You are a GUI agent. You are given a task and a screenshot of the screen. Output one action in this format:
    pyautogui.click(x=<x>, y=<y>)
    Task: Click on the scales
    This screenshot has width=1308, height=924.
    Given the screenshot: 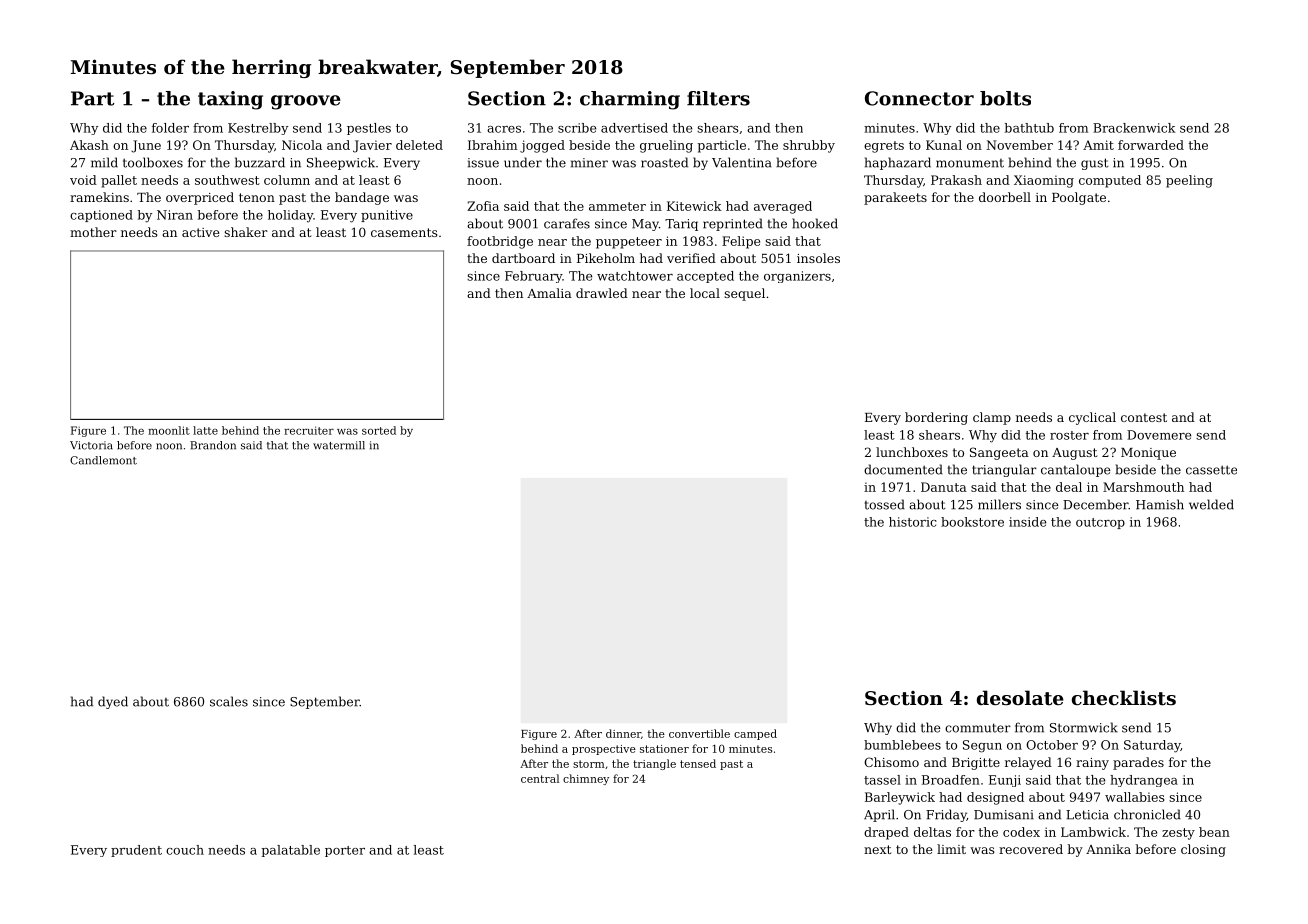 What is the action you would take?
    pyautogui.click(x=229, y=701)
